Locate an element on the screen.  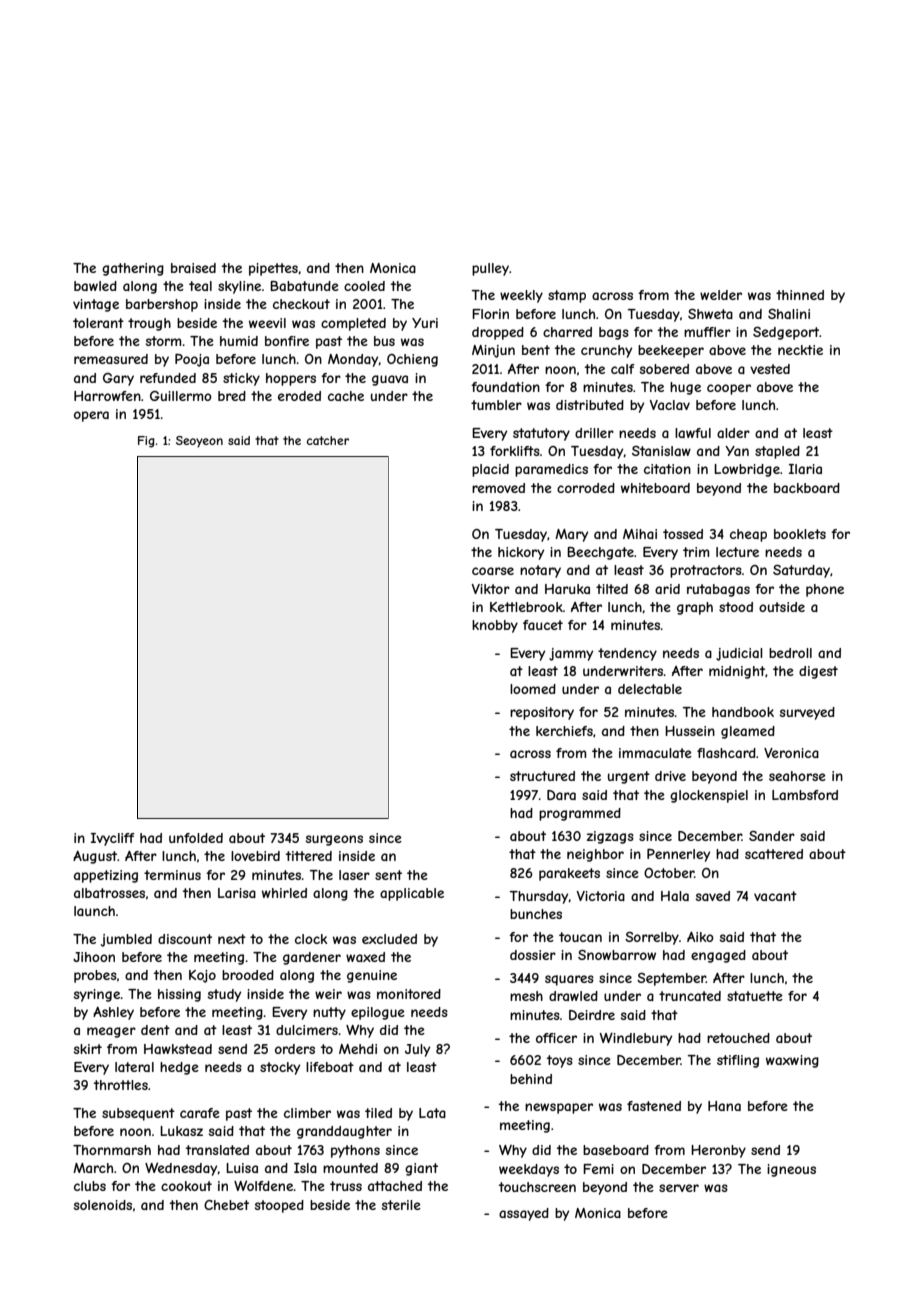
cooled is located at coordinates (364, 286).
